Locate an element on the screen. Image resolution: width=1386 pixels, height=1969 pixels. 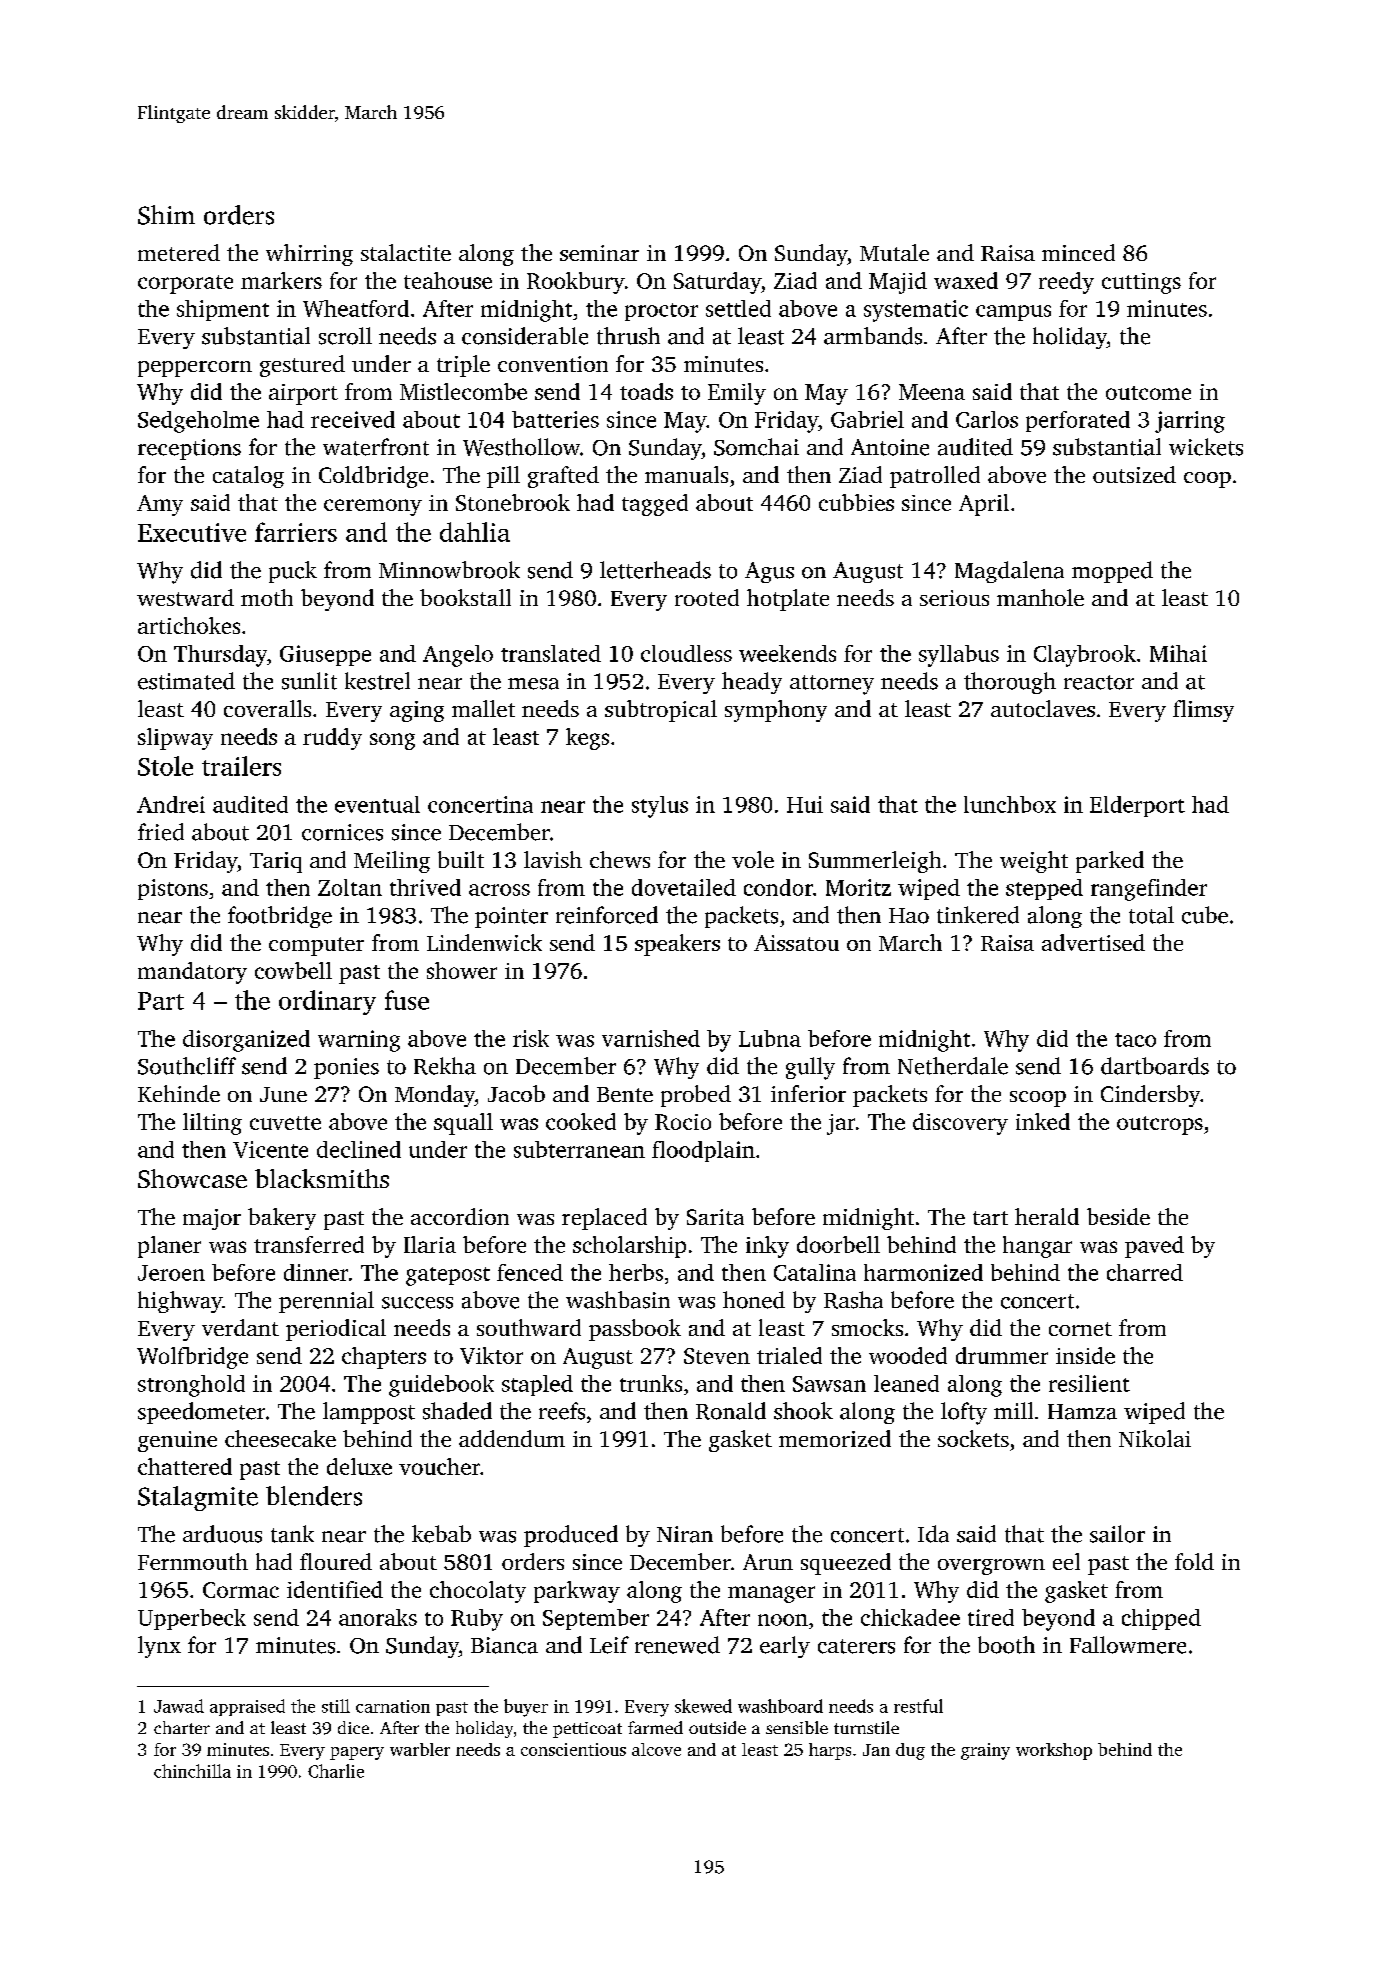
Moritz is located at coordinates (858, 887).
